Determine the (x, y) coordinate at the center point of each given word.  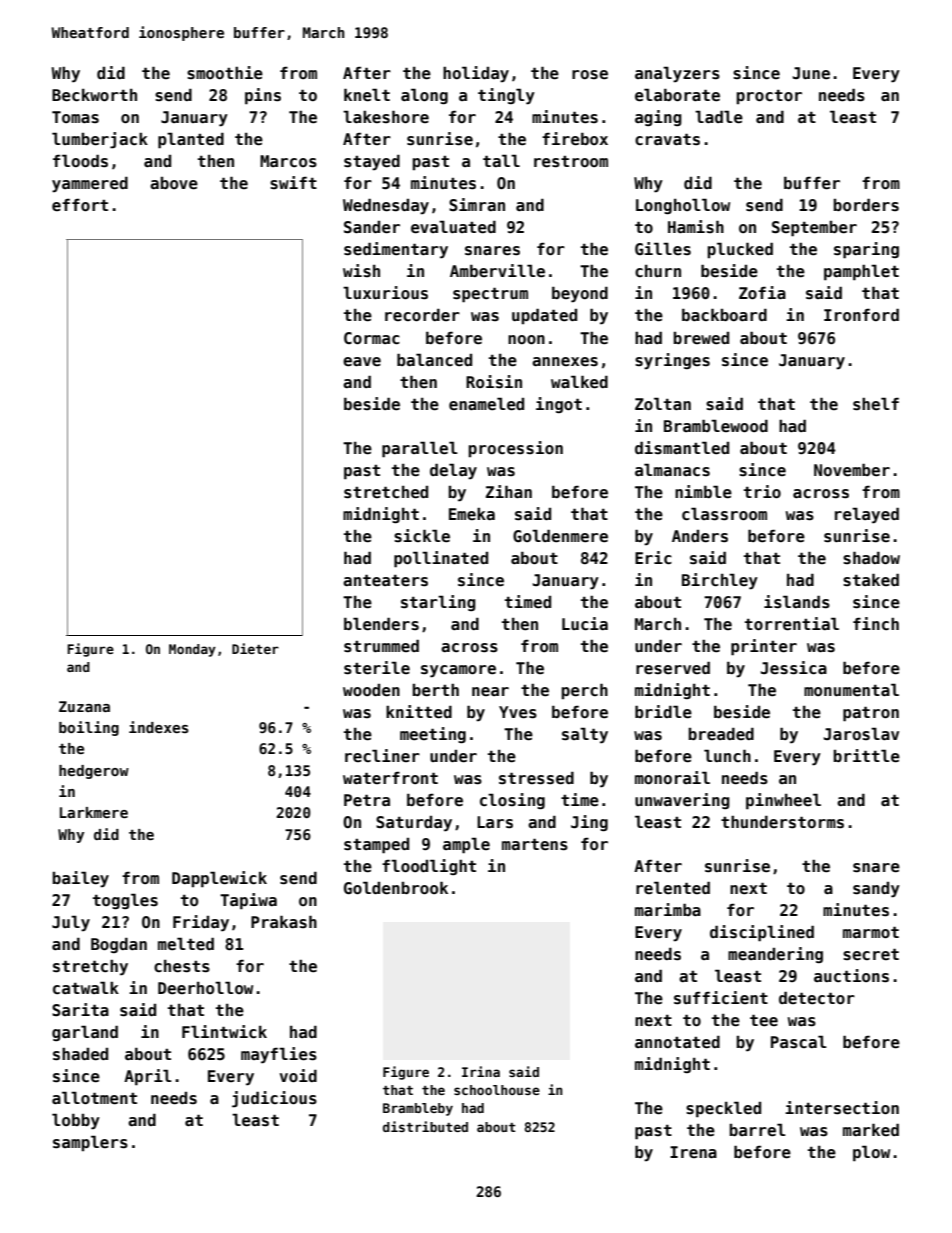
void (298, 1076)
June (811, 73)
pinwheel (783, 801)
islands (797, 602)
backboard (724, 315)
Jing (589, 823)
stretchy (90, 968)
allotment (94, 1098)
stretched (386, 492)
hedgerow (94, 772)
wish (361, 271)
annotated (677, 1042)
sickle (422, 536)
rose (590, 75)
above (174, 183)
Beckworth (94, 95)
